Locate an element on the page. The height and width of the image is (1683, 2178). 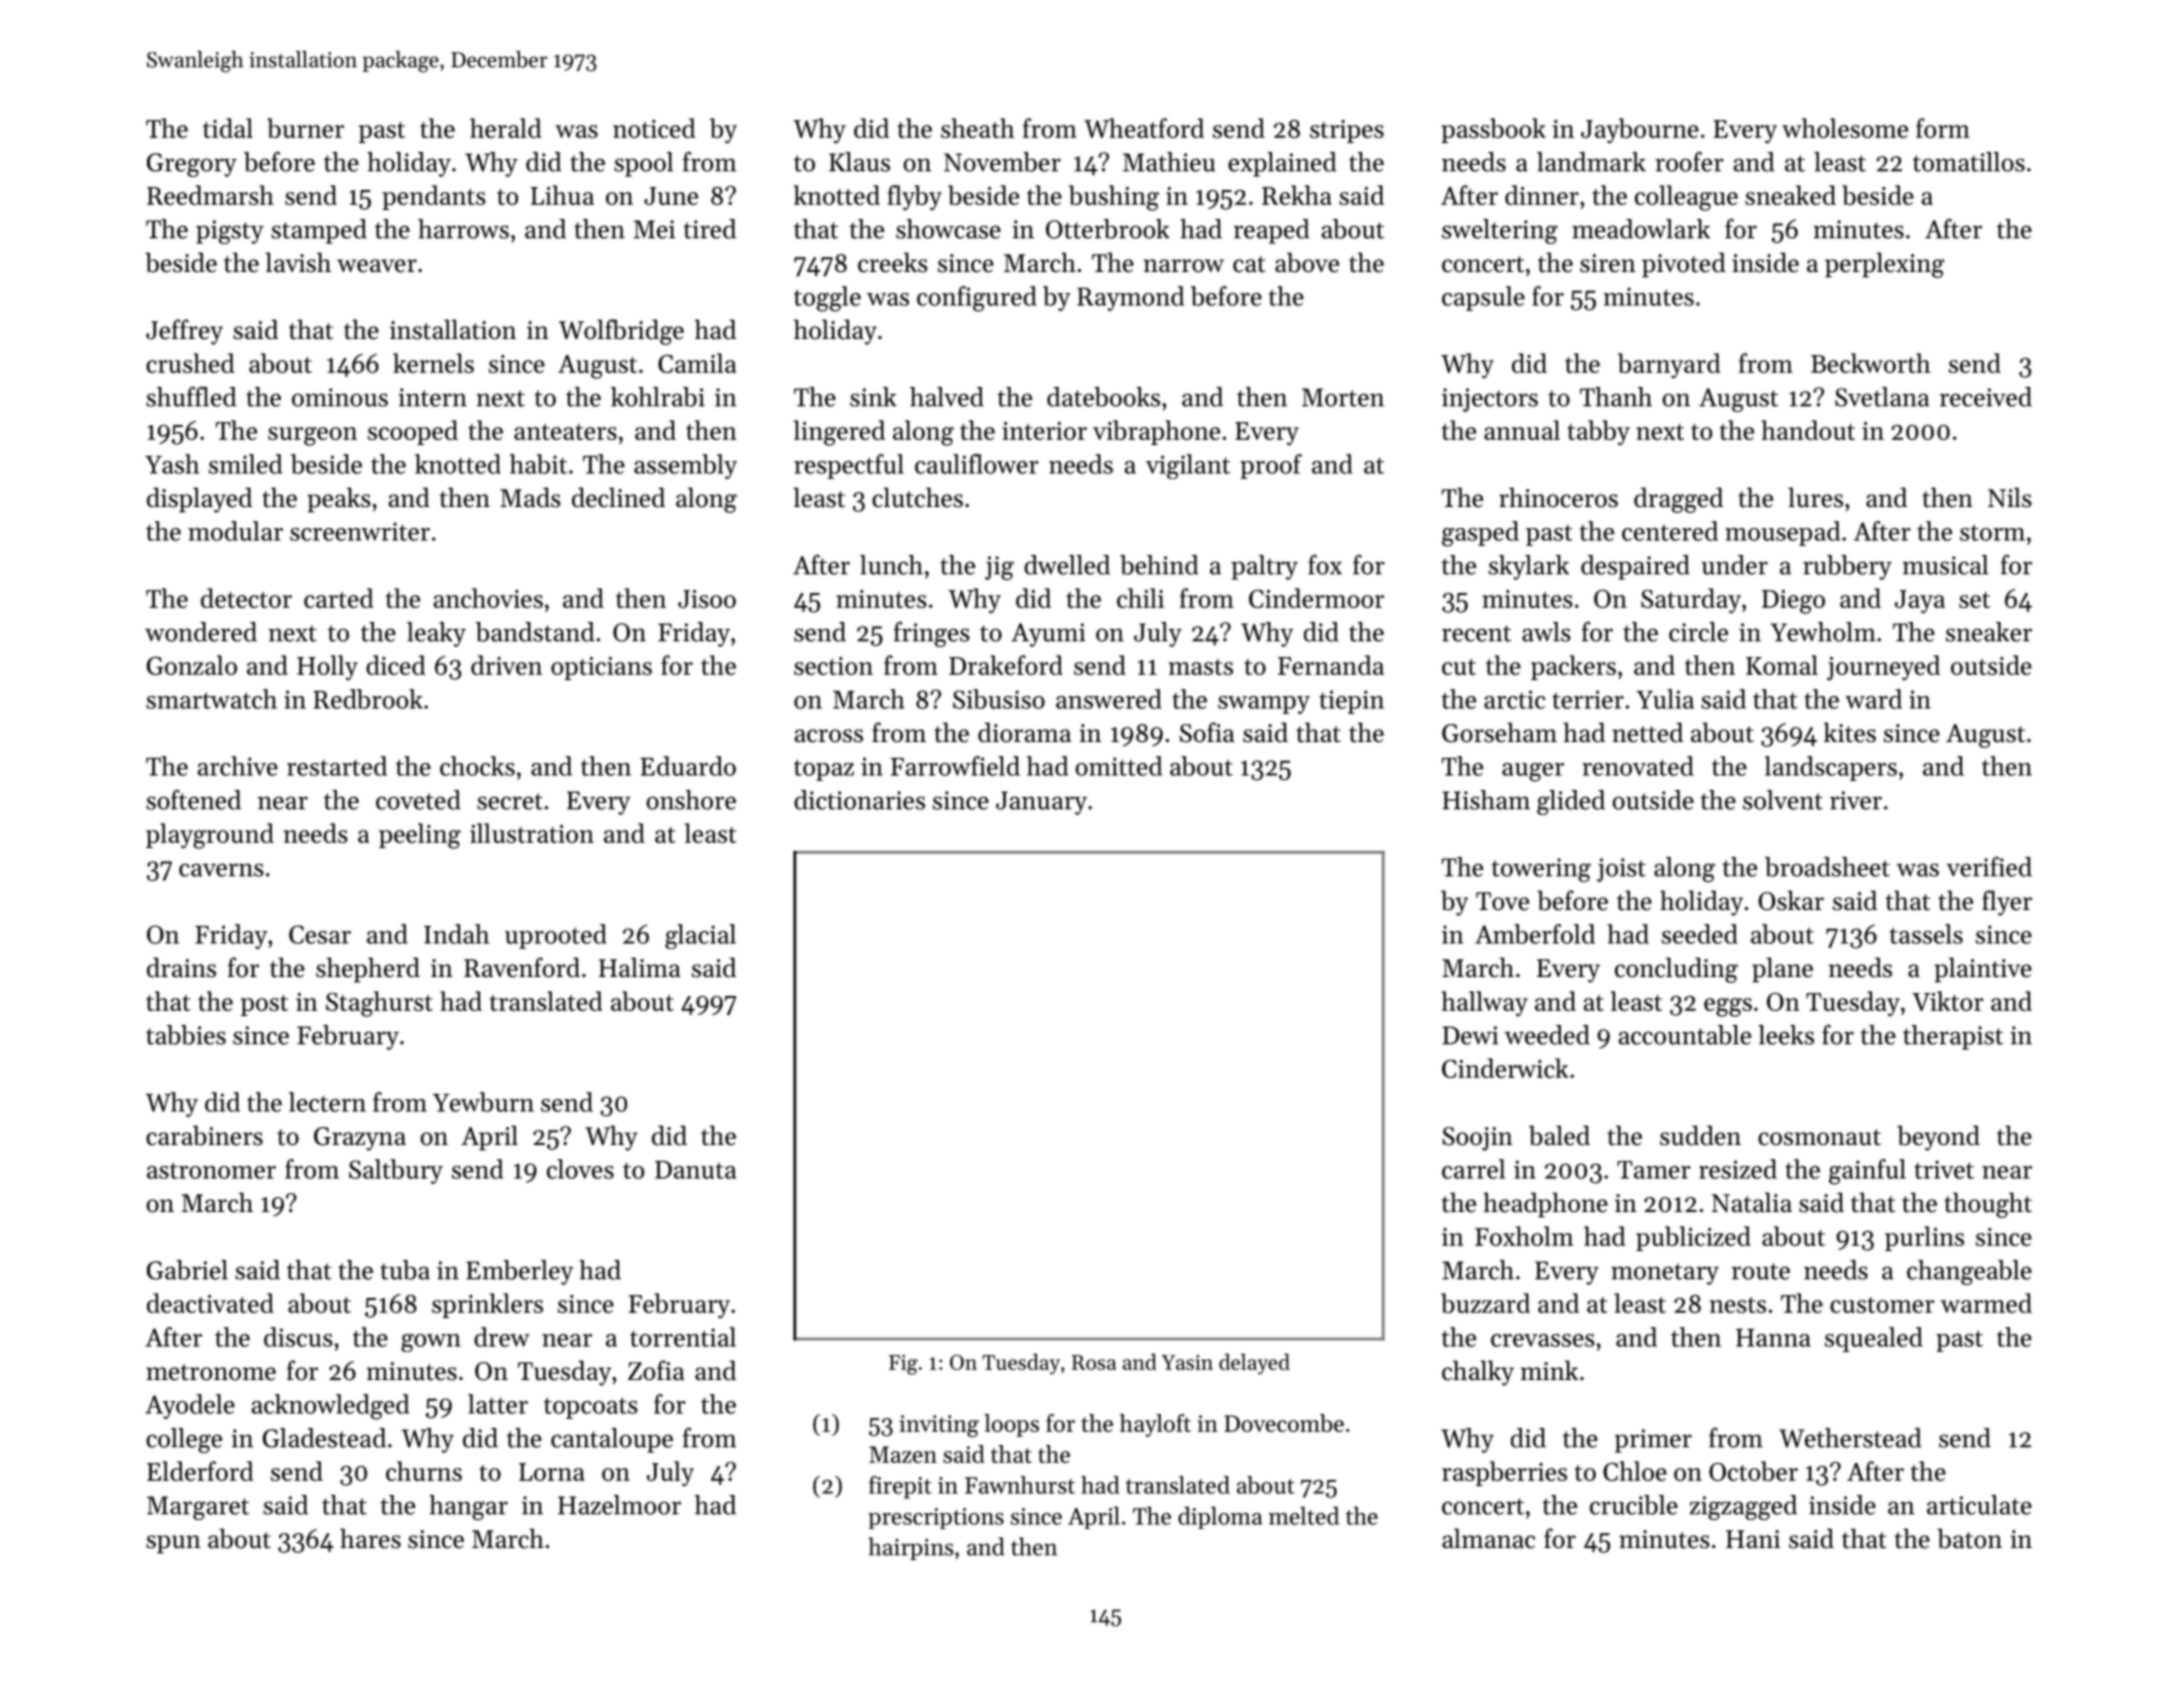
Staghurst is located at coordinates (379, 1004).
